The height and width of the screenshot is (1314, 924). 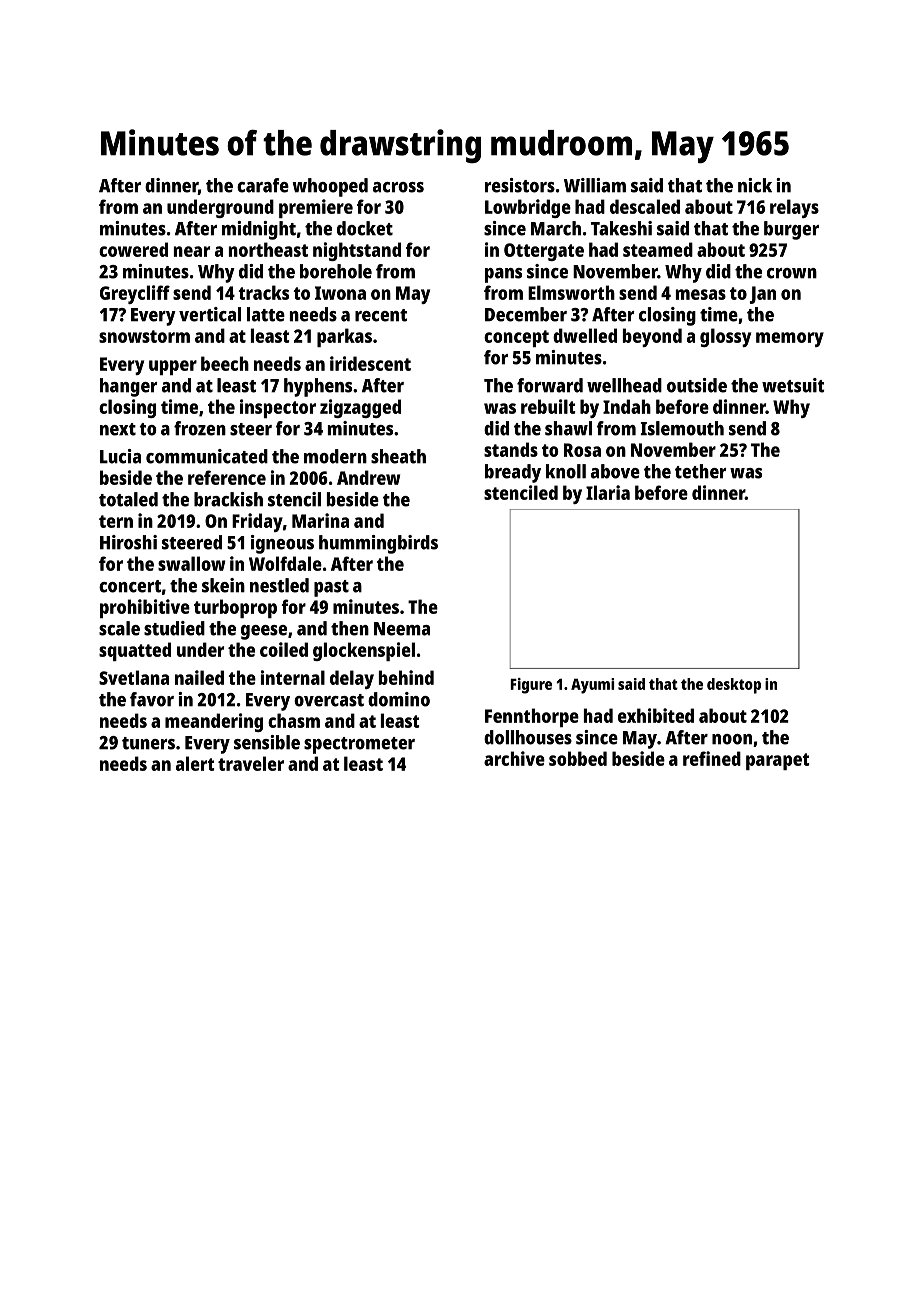 What do you see at coordinates (128, 499) in the screenshot?
I see `totaled` at bounding box center [128, 499].
